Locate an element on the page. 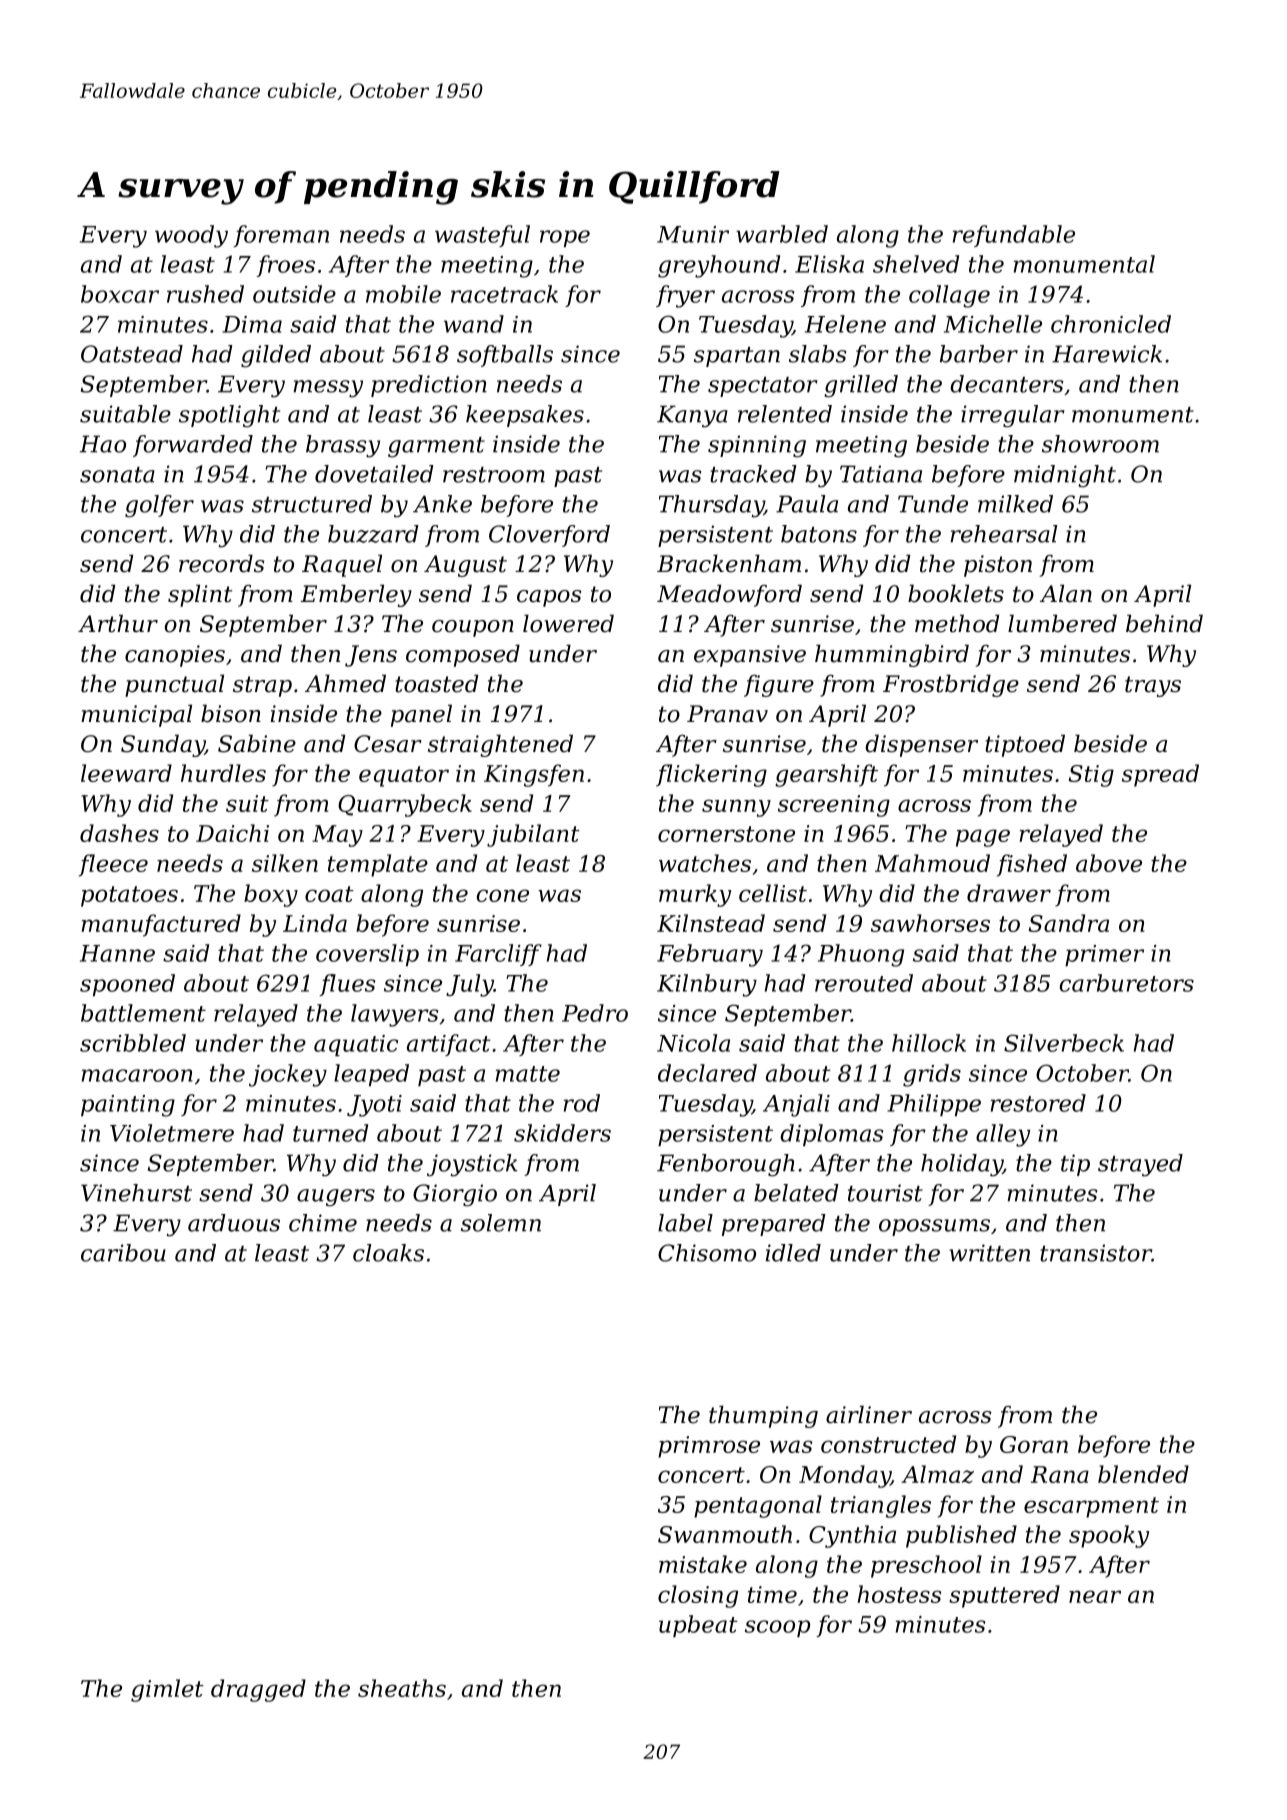 The width and height of the page is (1287, 1820). gimlet is located at coordinates (167, 1690).
